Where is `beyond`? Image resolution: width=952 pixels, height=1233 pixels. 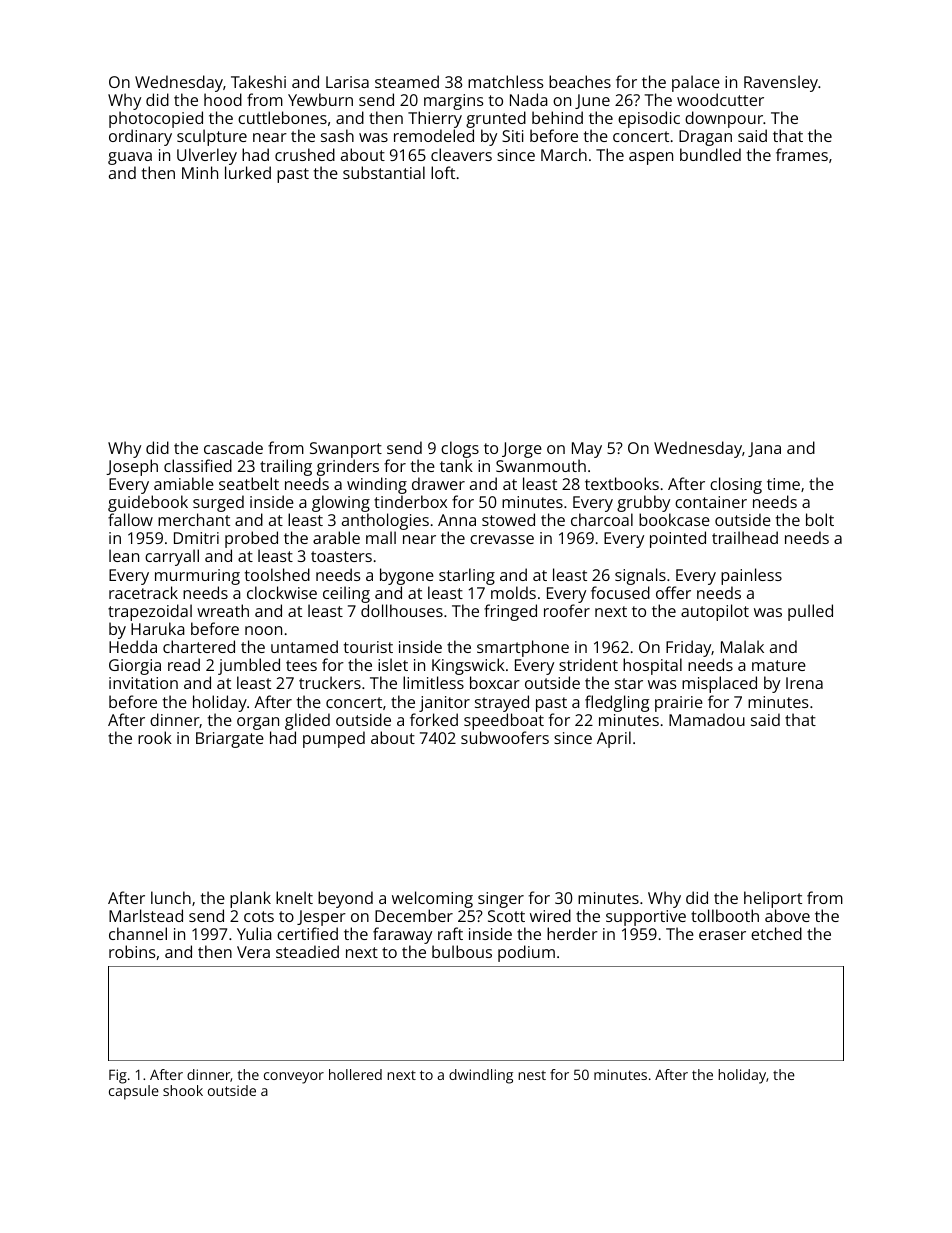 beyond is located at coordinates (345, 899).
